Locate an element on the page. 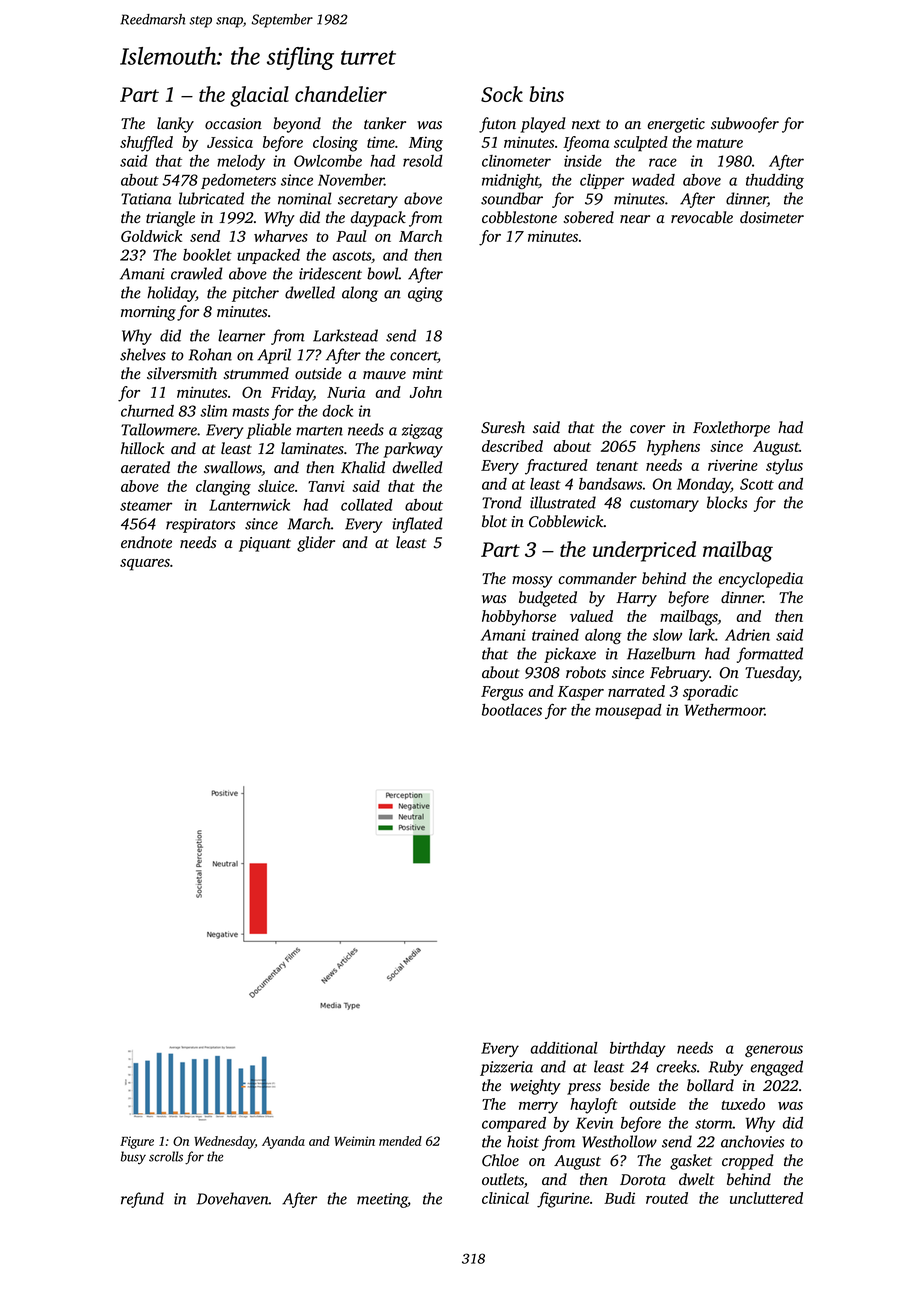  Figure is located at coordinates (137, 1142).
